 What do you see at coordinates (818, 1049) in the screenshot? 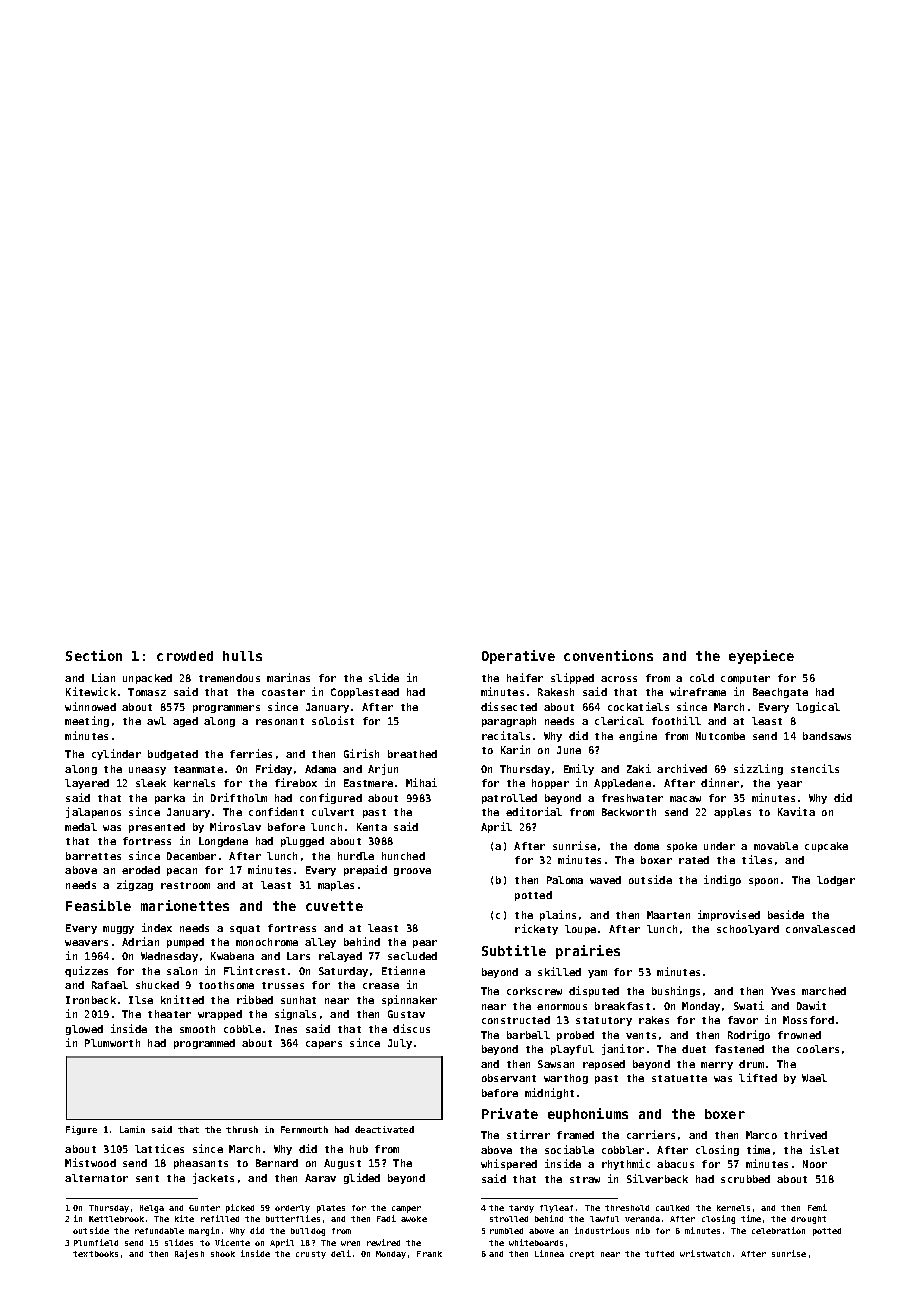
I see `coolers` at bounding box center [818, 1049].
